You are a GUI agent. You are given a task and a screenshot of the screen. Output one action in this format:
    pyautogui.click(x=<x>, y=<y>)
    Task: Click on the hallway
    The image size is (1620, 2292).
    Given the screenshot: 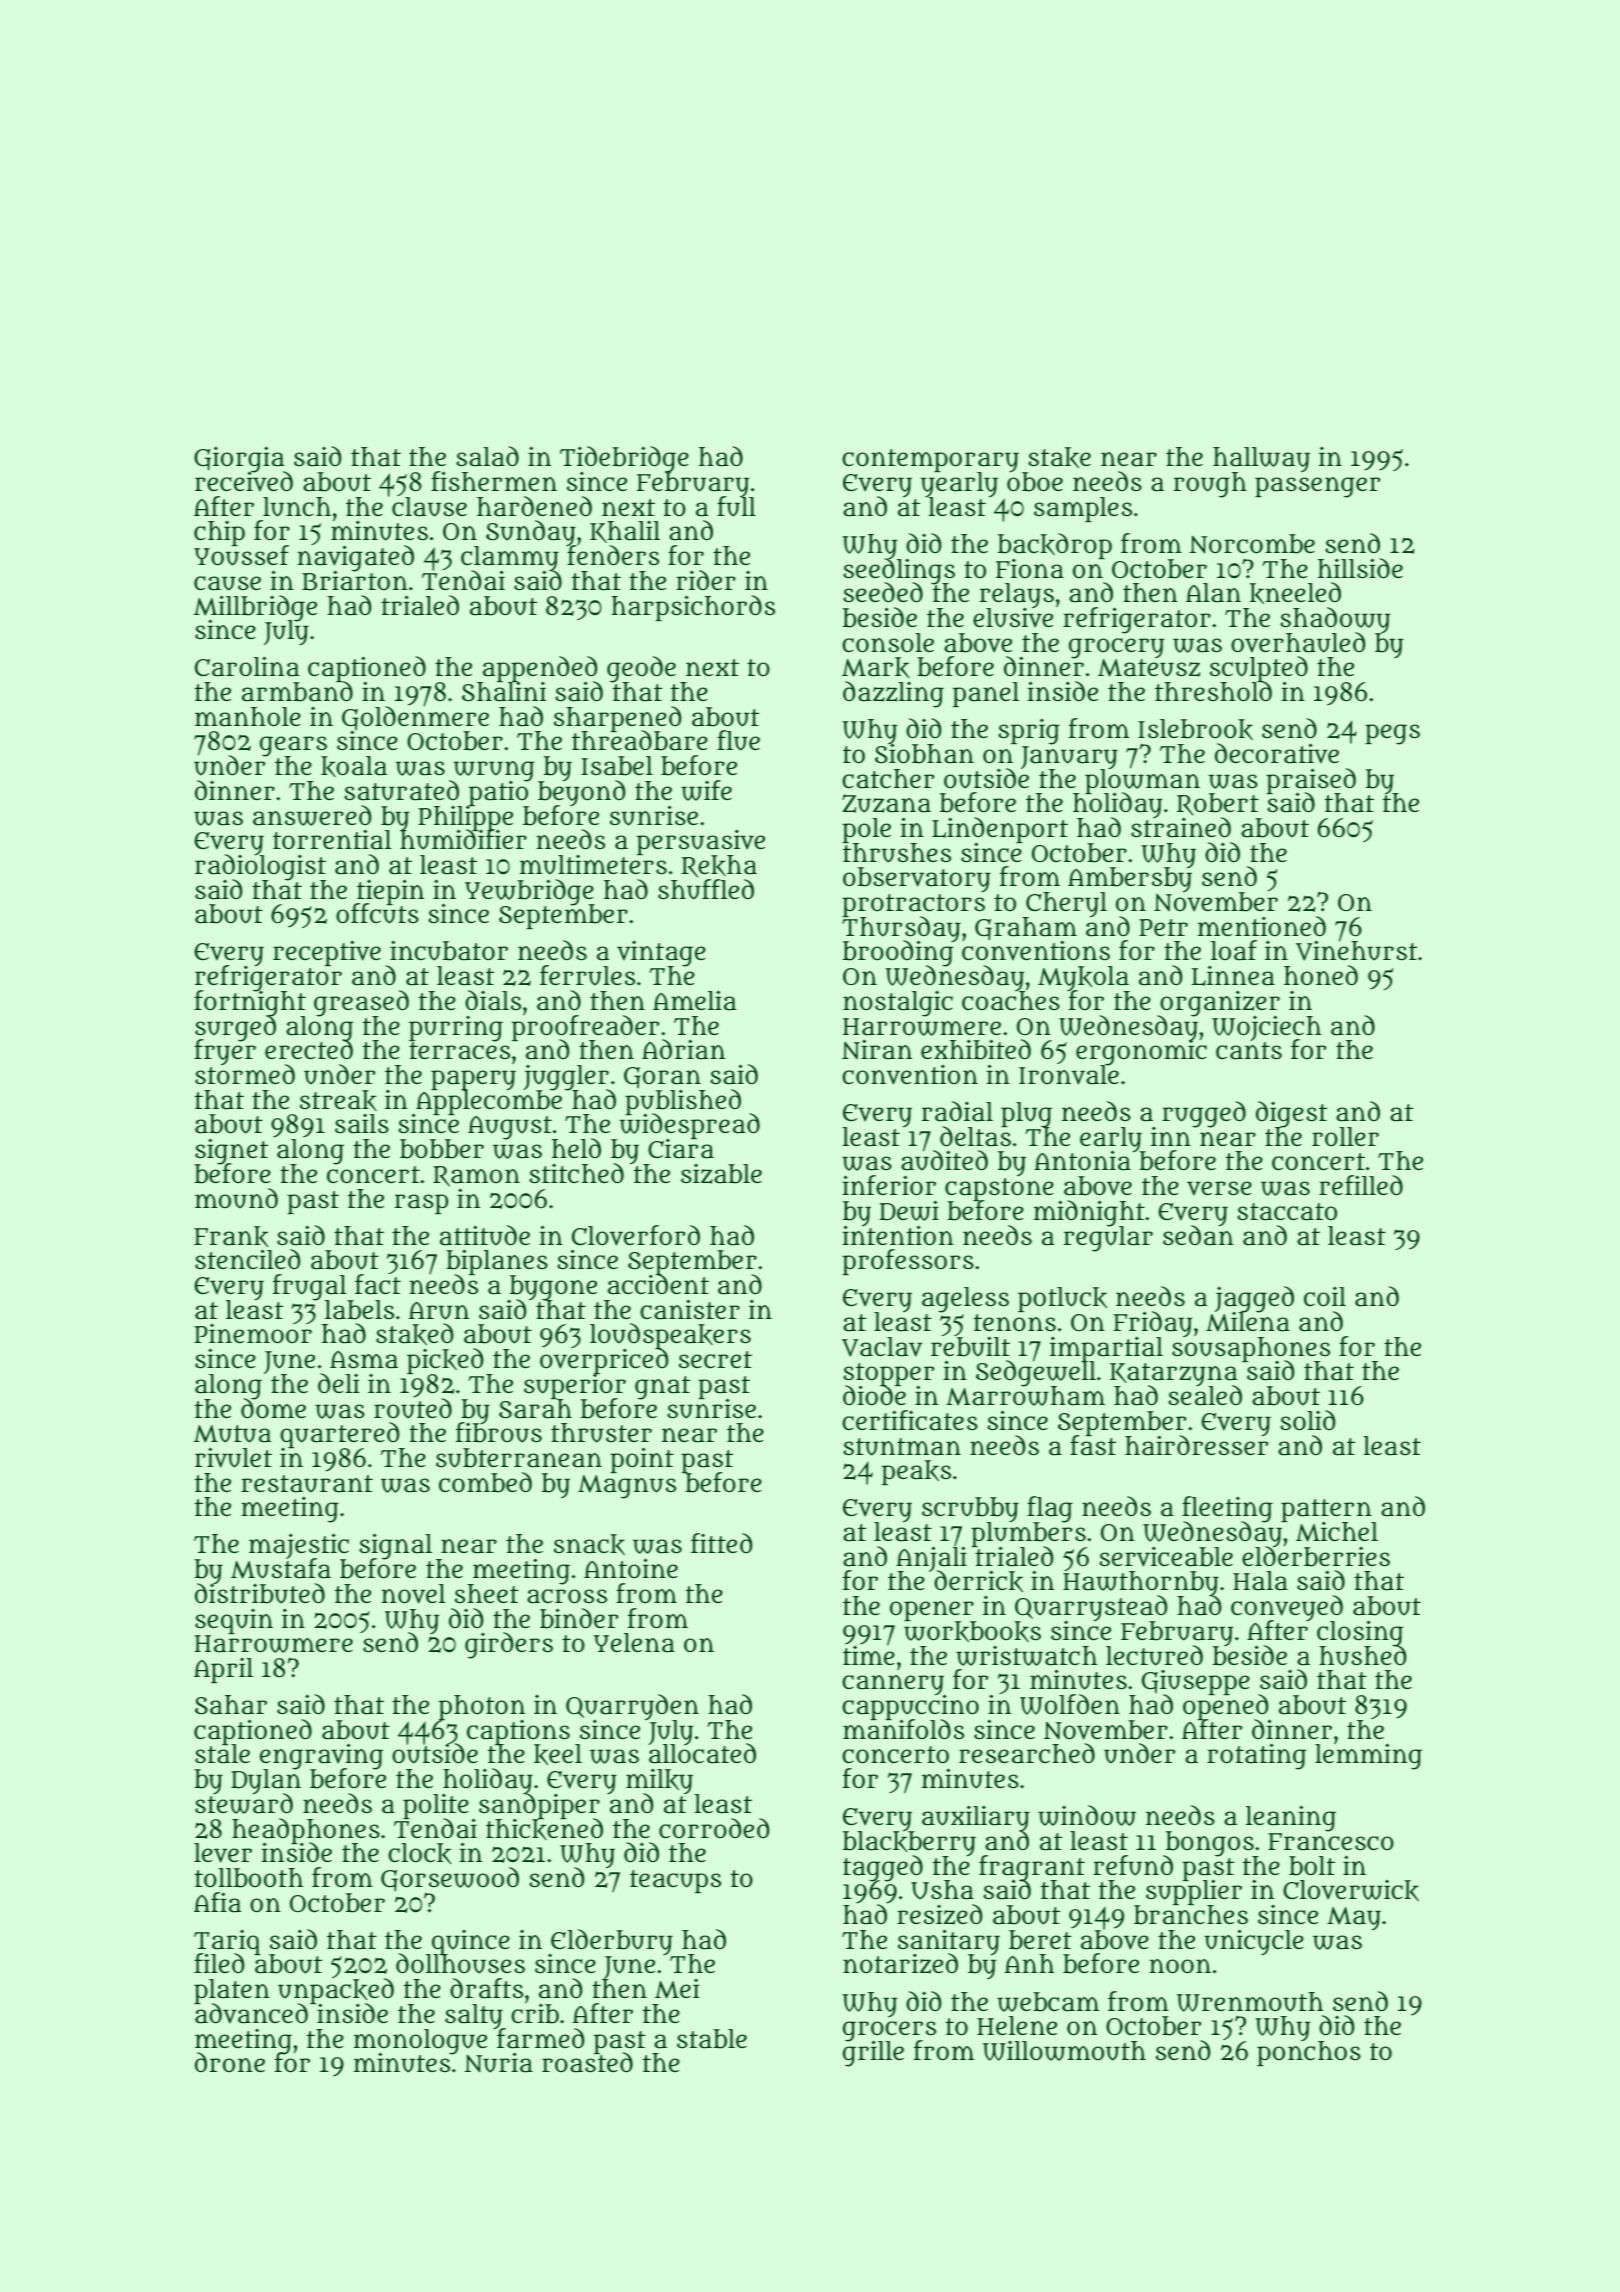 What is the action you would take?
    pyautogui.click(x=1261, y=460)
